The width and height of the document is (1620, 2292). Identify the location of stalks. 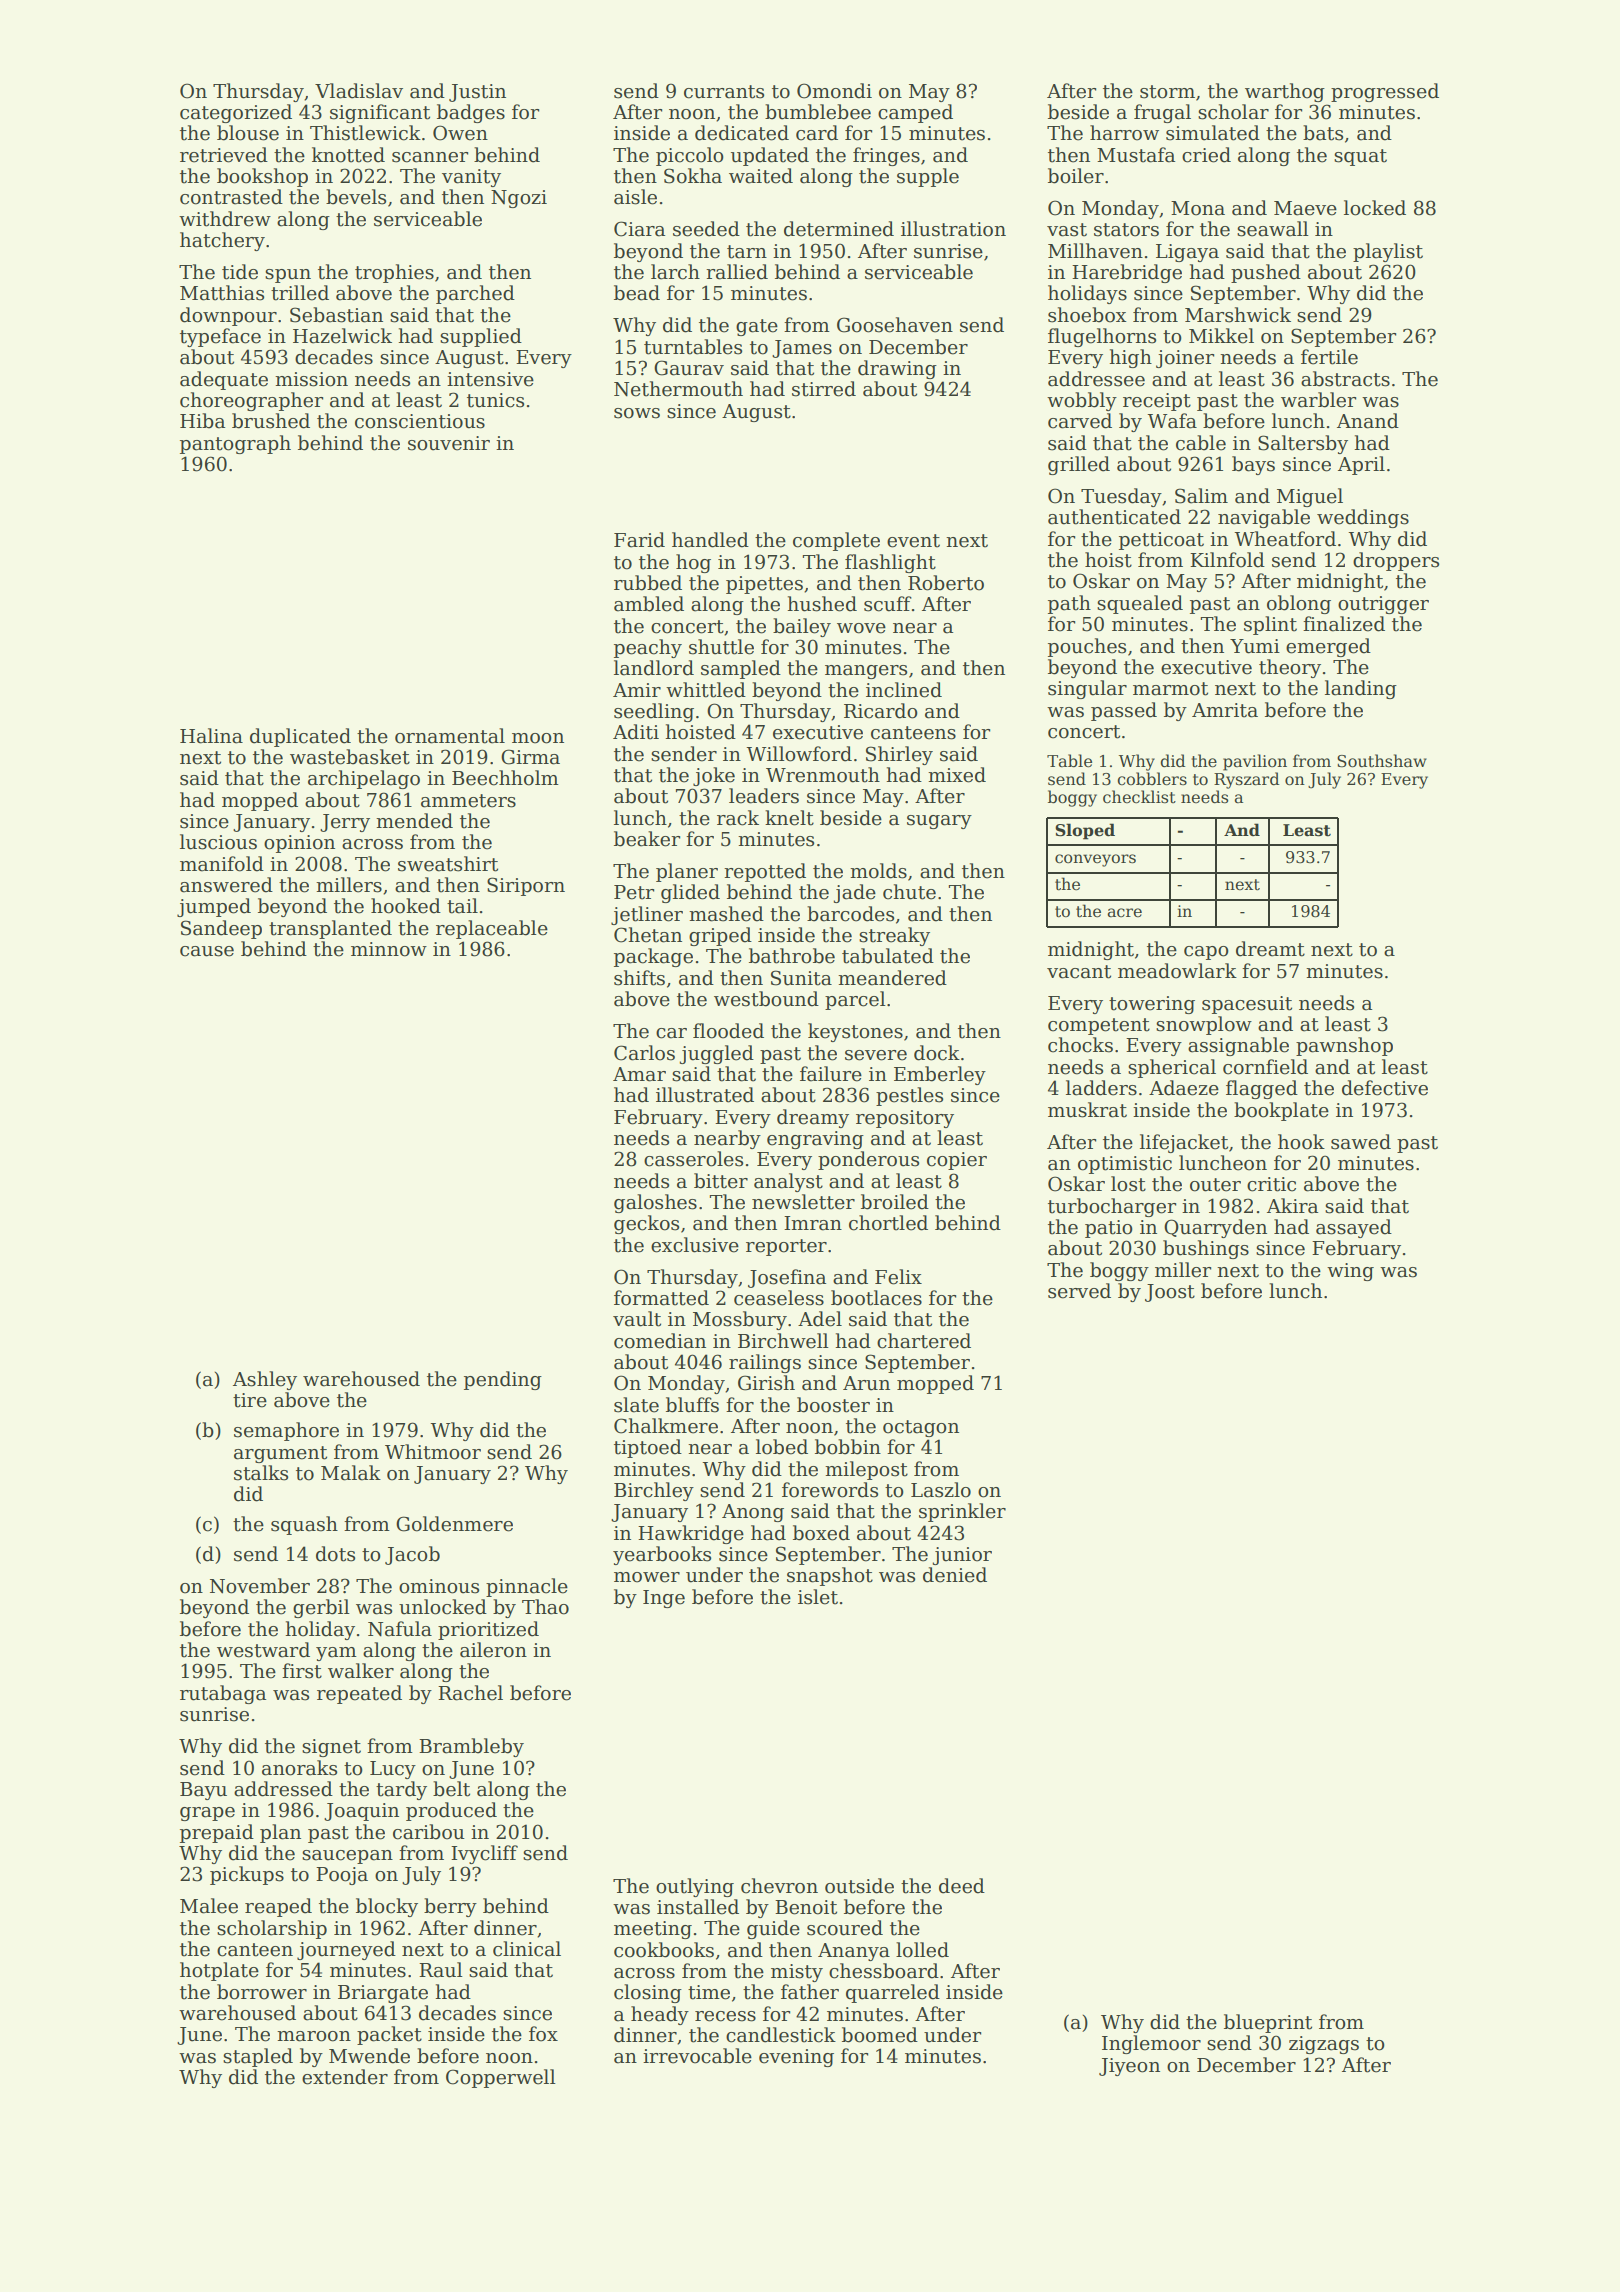
(261, 1473).
